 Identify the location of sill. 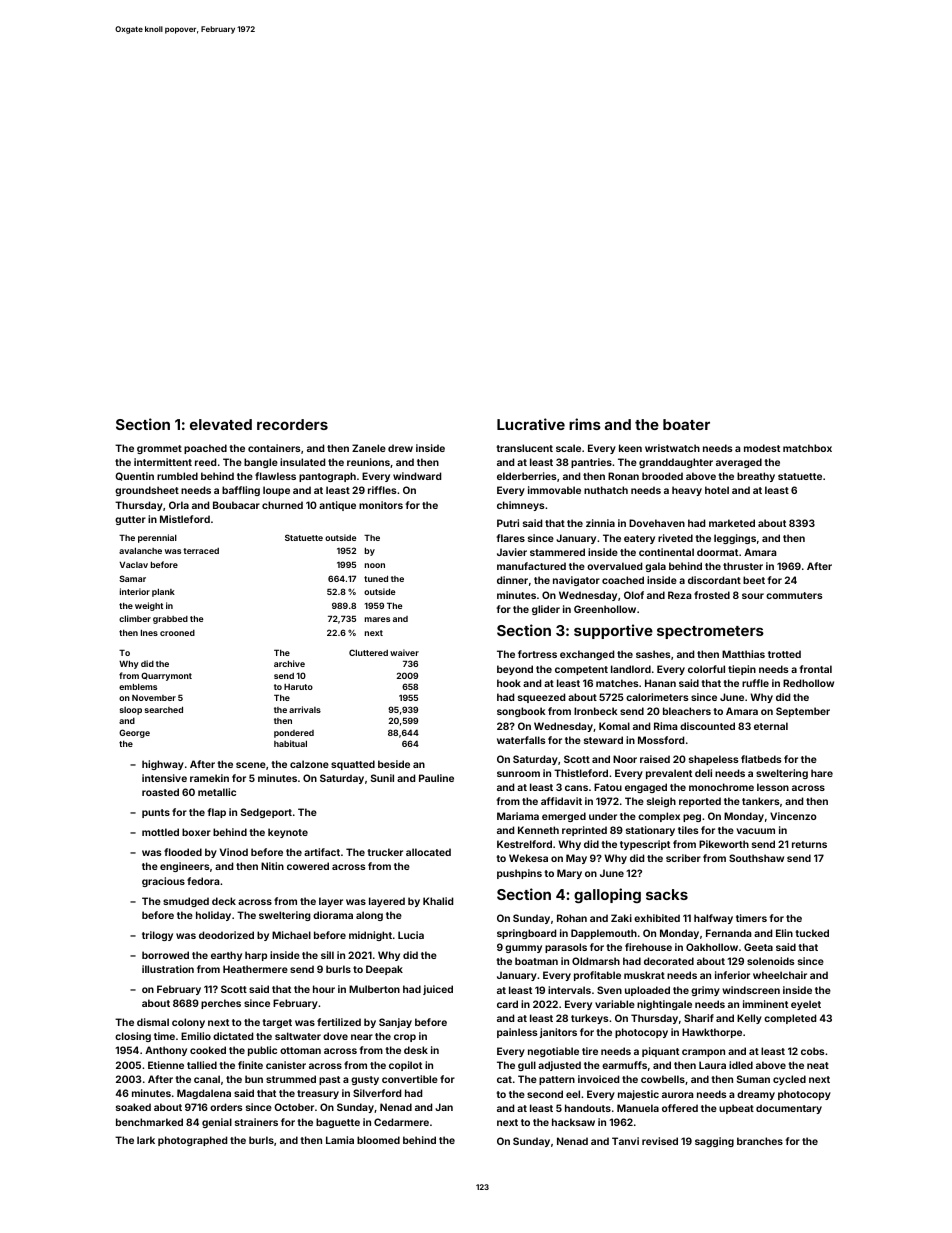
(327, 955).
